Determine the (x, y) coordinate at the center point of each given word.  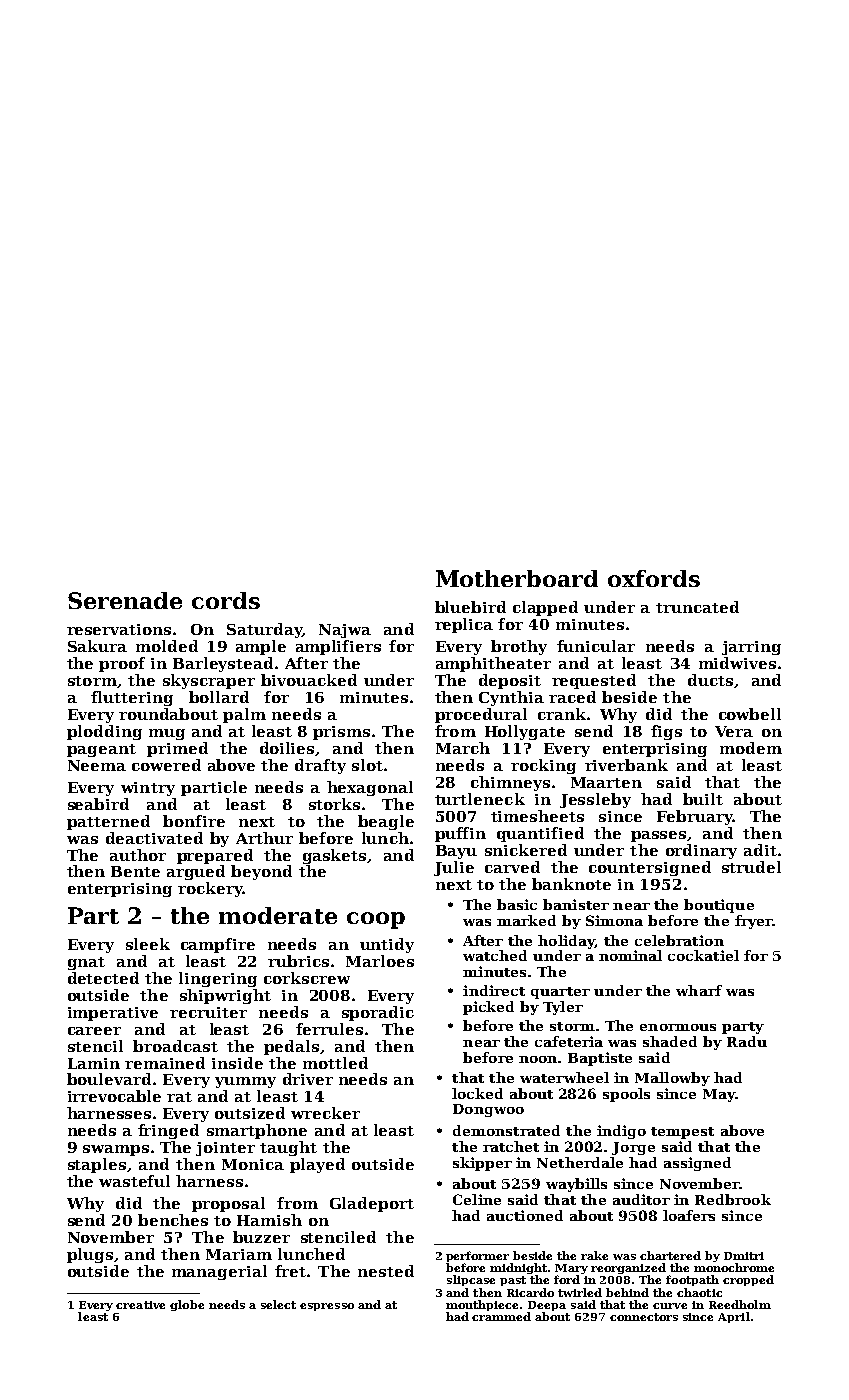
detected (103, 978)
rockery (210, 889)
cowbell (750, 714)
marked (526, 920)
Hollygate (525, 732)
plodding (104, 732)
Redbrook (733, 1199)
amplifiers (338, 647)
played (317, 1165)
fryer (753, 922)
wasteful (134, 1181)
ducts (710, 680)
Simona (614, 920)
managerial (219, 1272)
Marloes (380, 961)
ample (261, 647)
